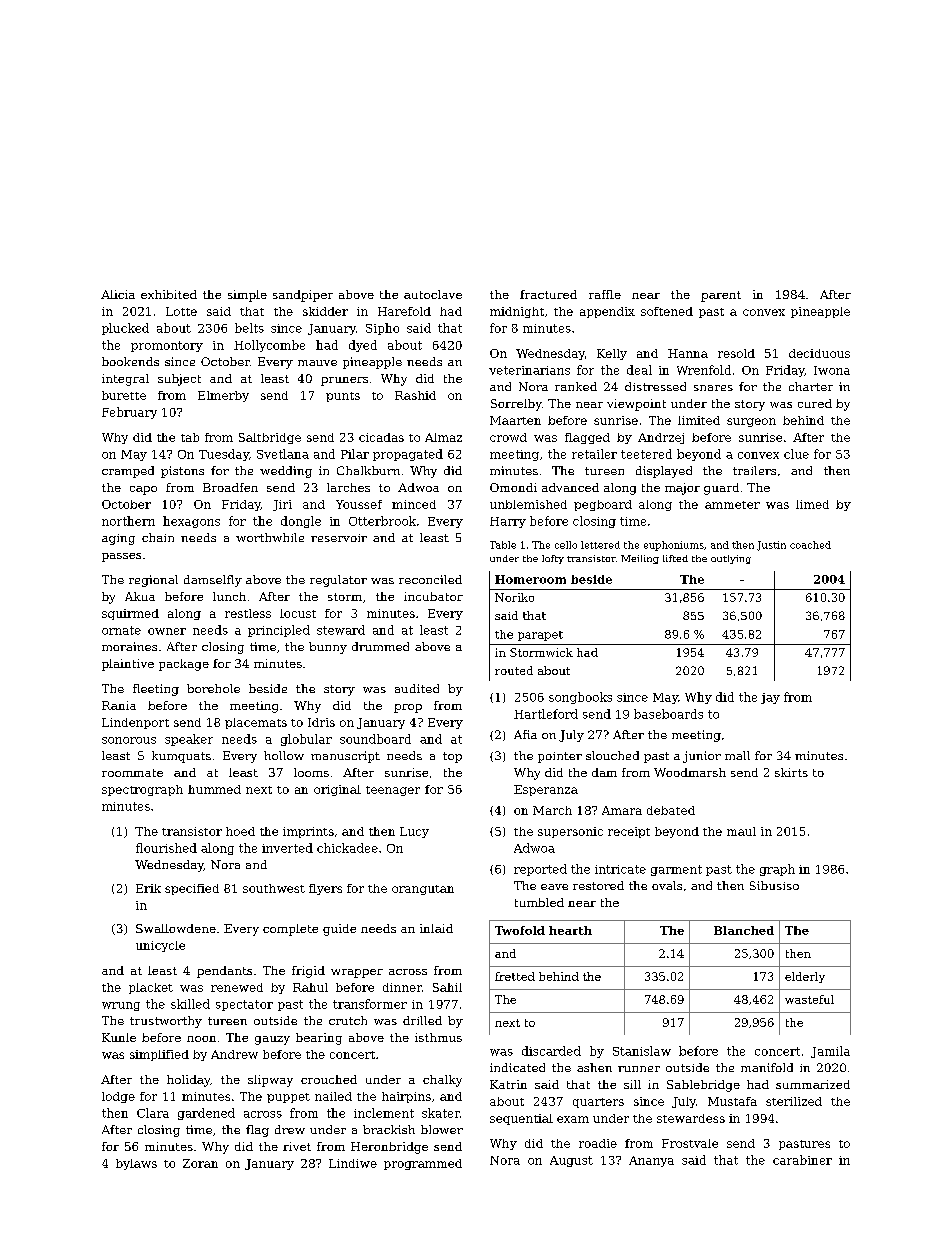  I want to click on Zoran, so click(200, 1163).
